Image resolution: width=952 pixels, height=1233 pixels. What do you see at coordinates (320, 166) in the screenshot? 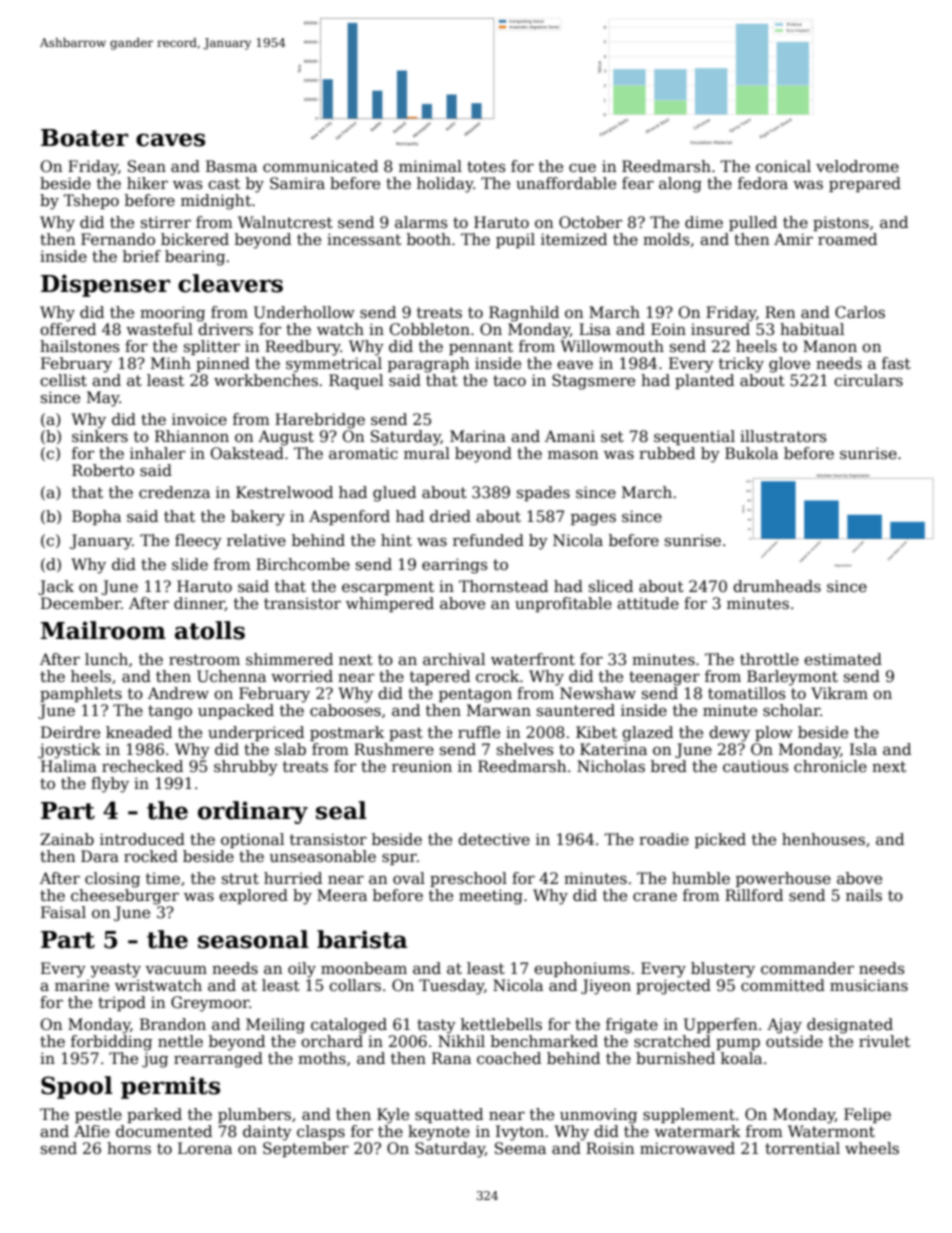
I see `communicated` at bounding box center [320, 166].
